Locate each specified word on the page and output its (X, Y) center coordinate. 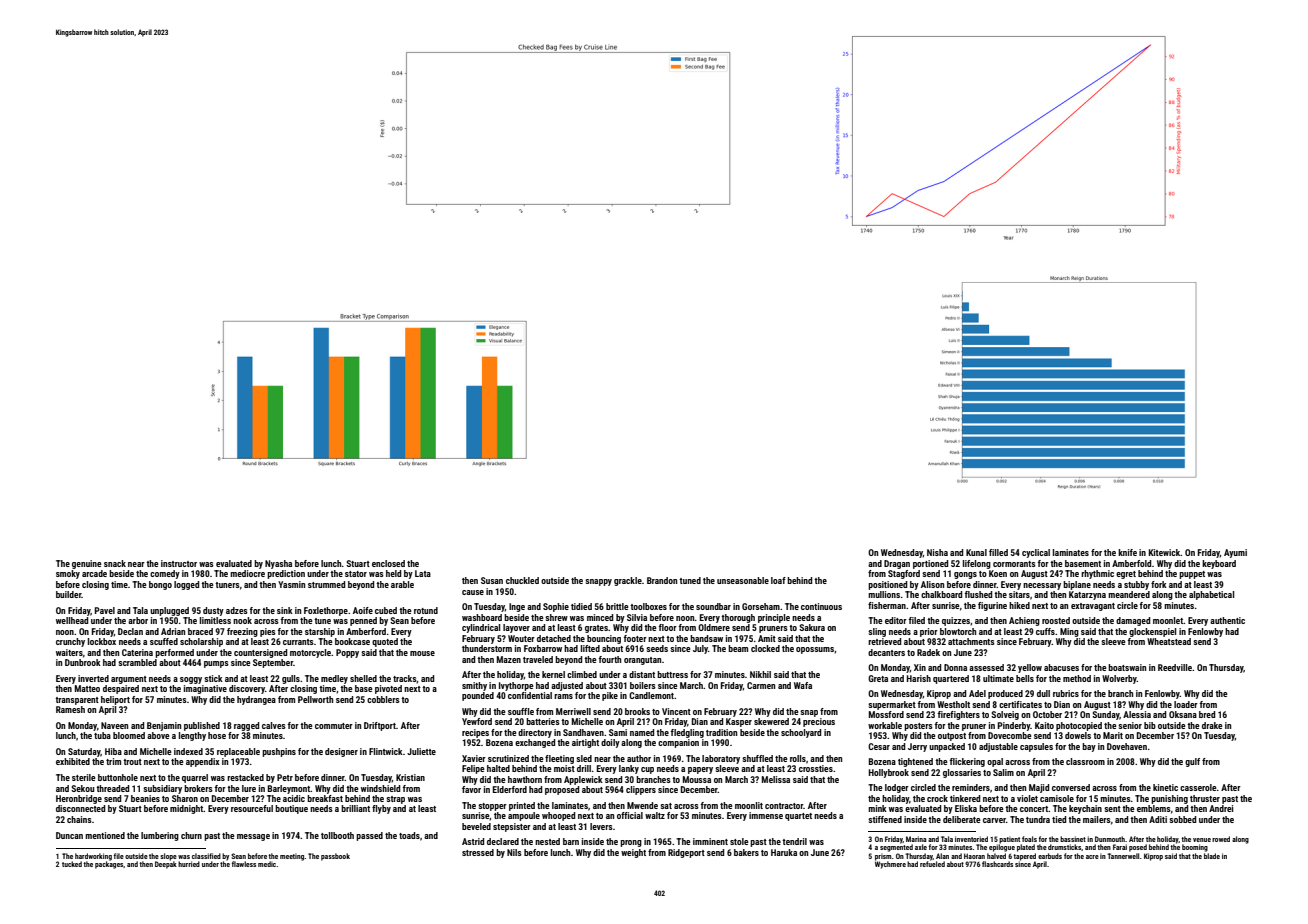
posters (918, 727)
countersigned (260, 653)
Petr (285, 777)
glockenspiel (1152, 632)
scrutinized (508, 758)
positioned (887, 585)
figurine (992, 606)
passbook (335, 857)
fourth (610, 659)
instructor (179, 563)
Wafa (803, 685)
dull (1043, 693)
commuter (334, 726)
